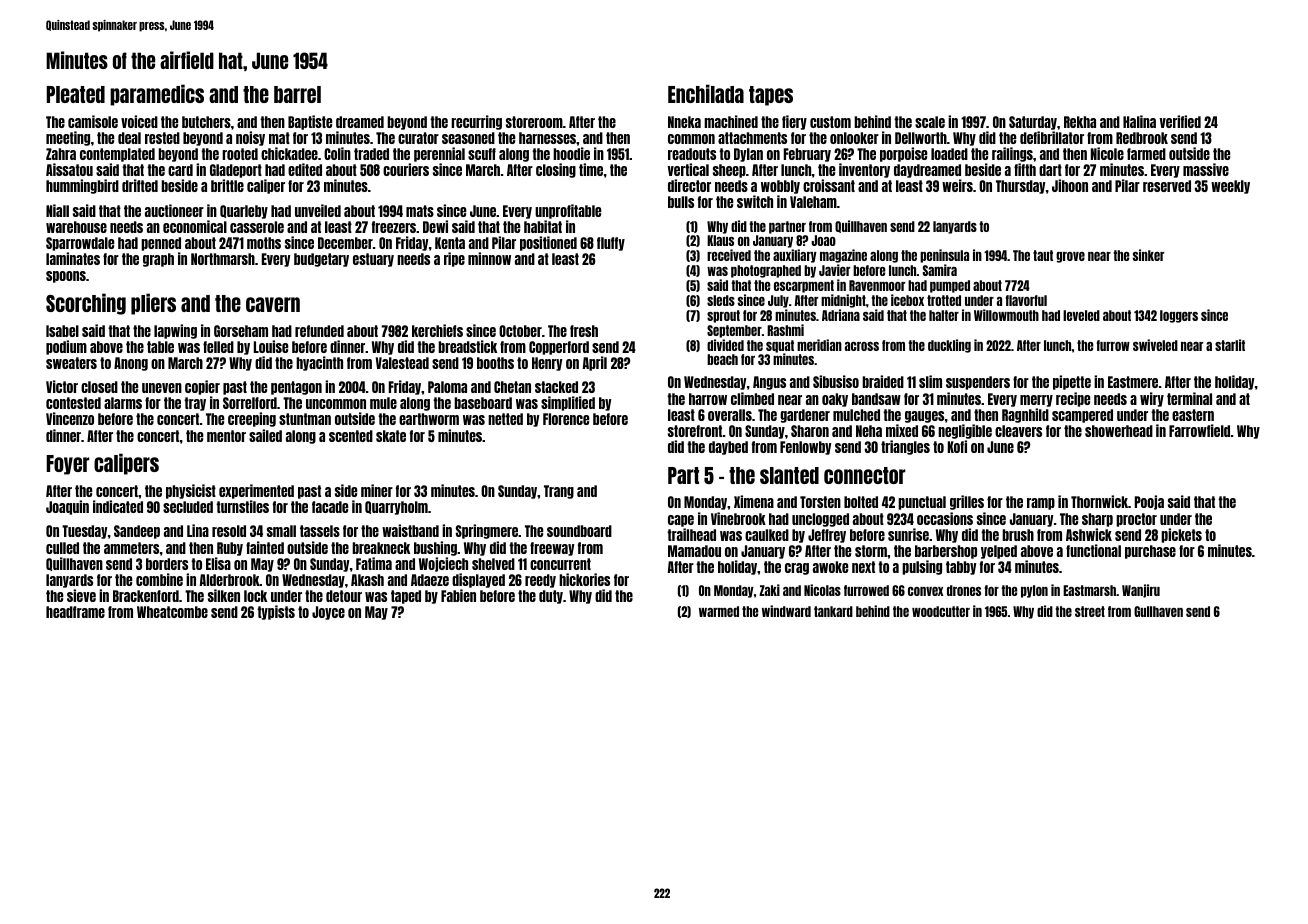  Describe the element at coordinates (706, 93) in the image. I see `Enchilada` at that location.
